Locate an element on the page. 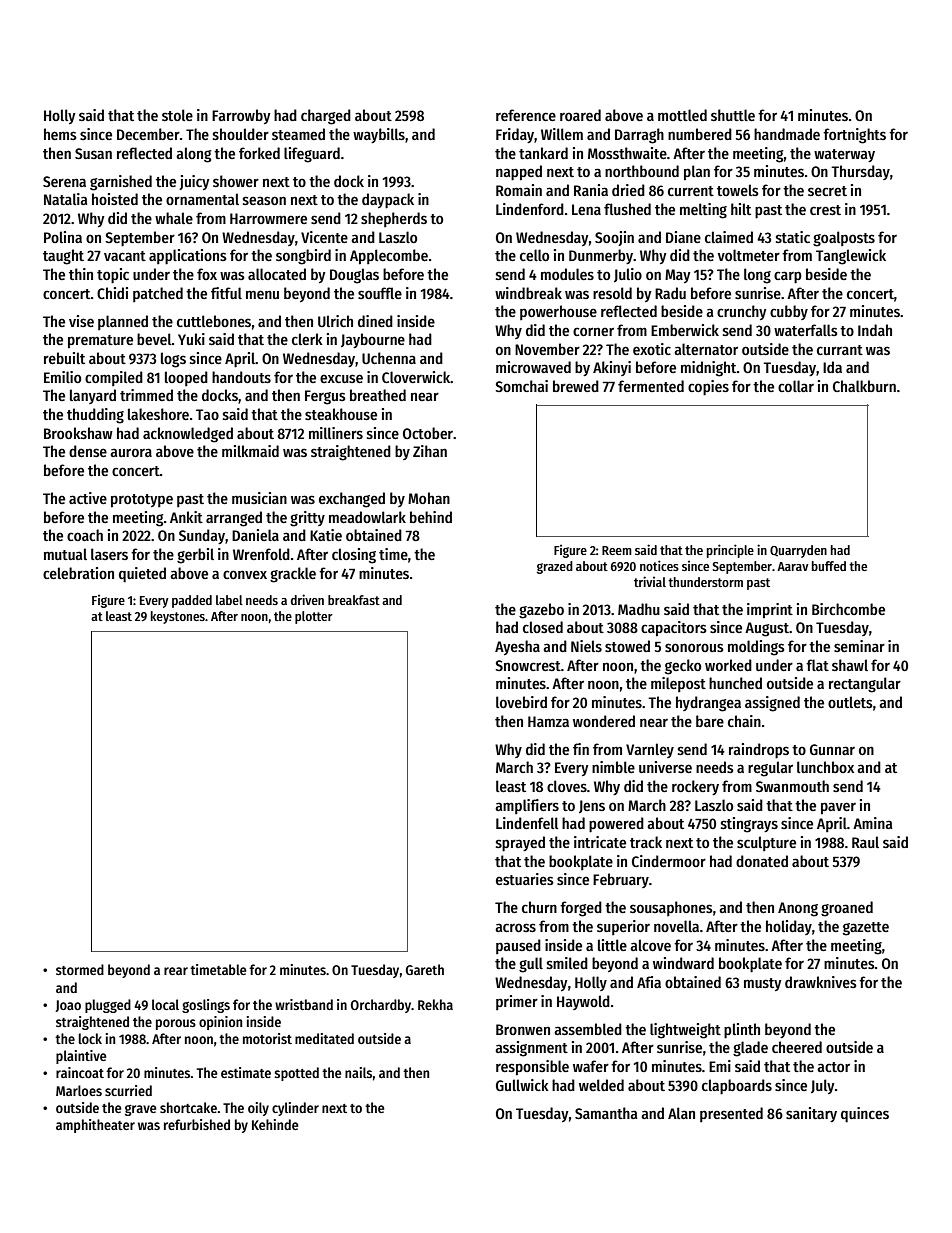 This document has height=1233, width=952. milliners is located at coordinates (336, 433).
